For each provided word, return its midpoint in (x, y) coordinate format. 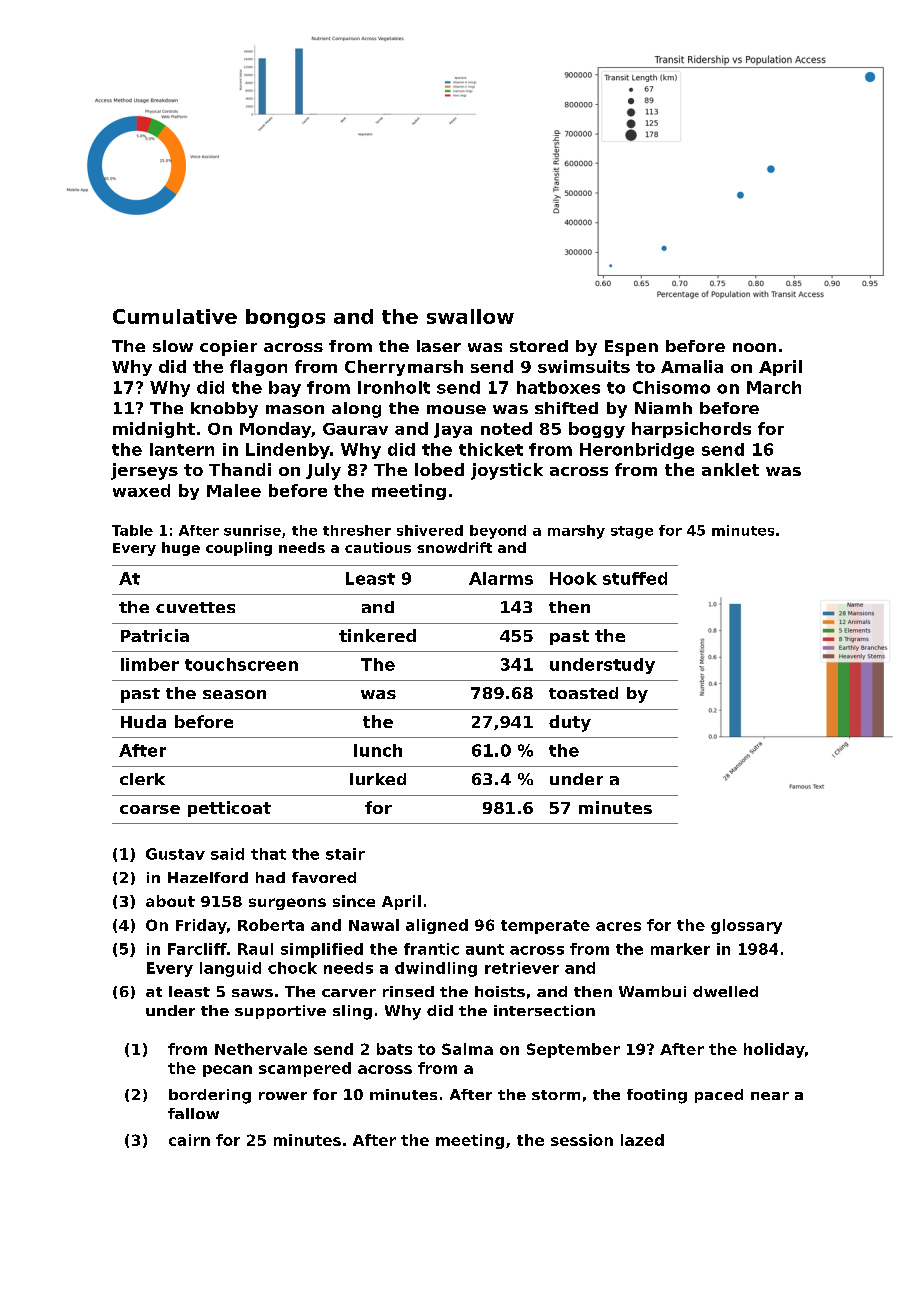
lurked (378, 779)
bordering (210, 1096)
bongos (285, 318)
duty (570, 723)
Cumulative (175, 316)
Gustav (175, 854)
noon (754, 347)
